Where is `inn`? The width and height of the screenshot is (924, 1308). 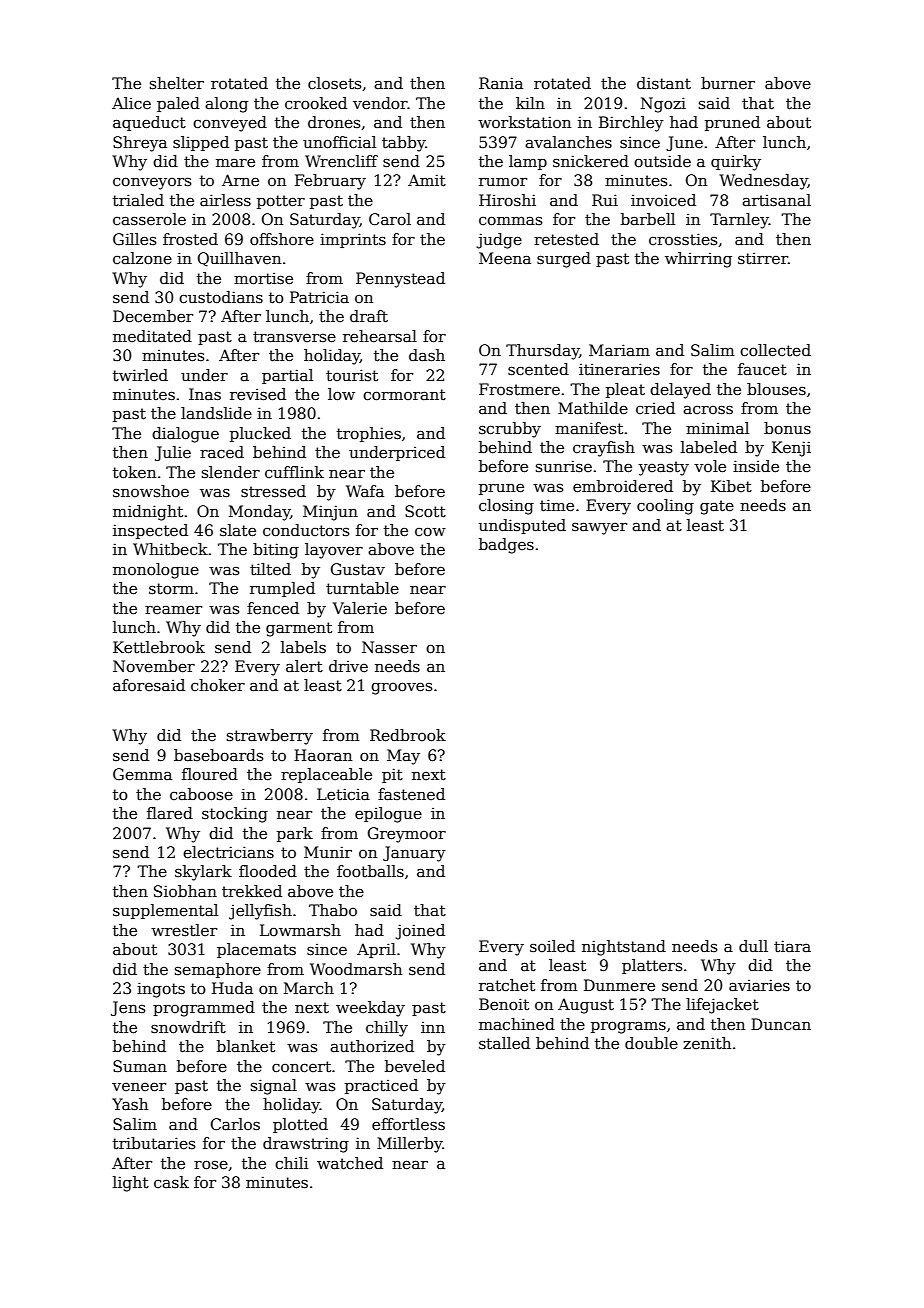 inn is located at coordinates (433, 1027).
